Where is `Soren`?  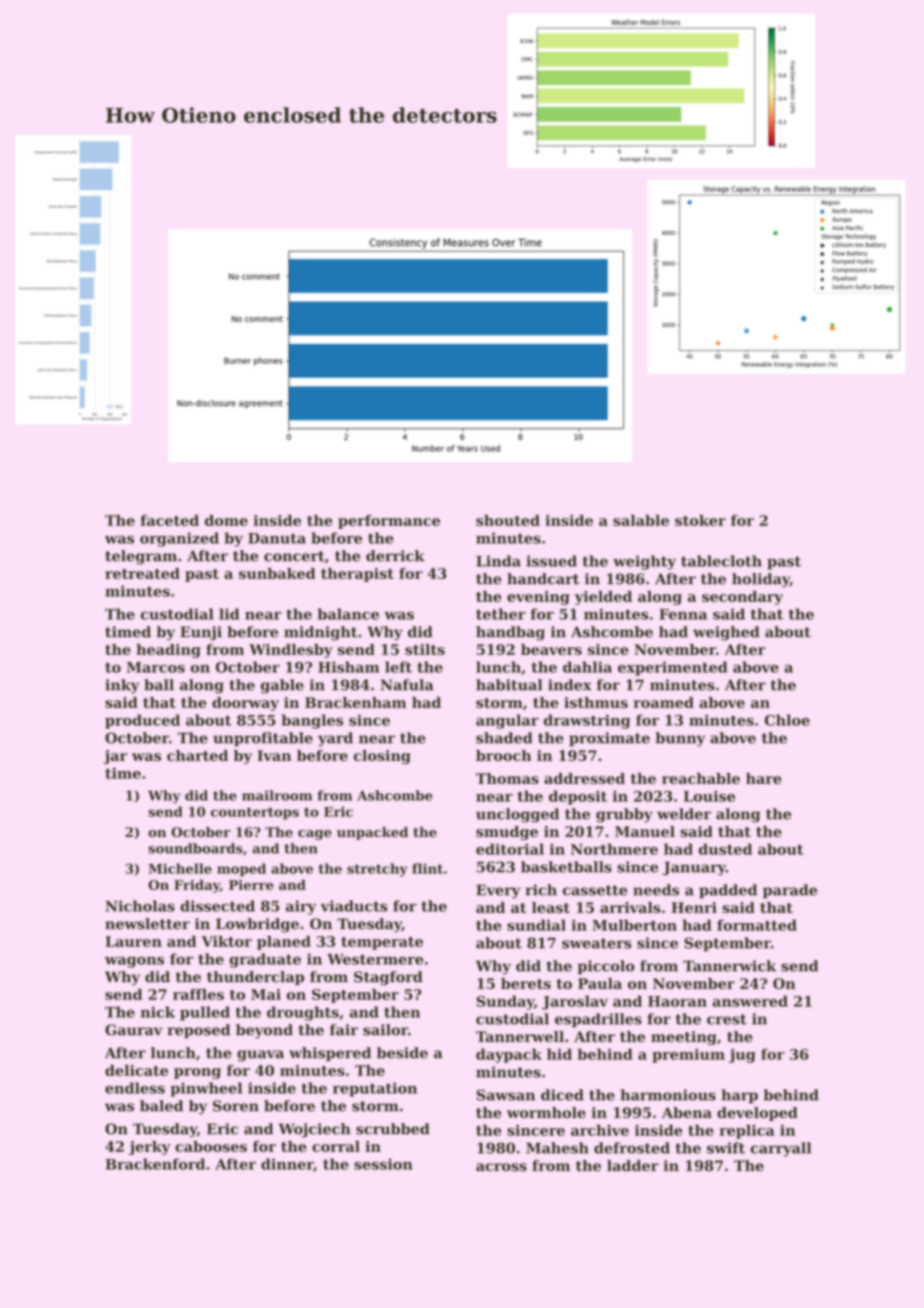
Soren is located at coordinates (236, 1106).
